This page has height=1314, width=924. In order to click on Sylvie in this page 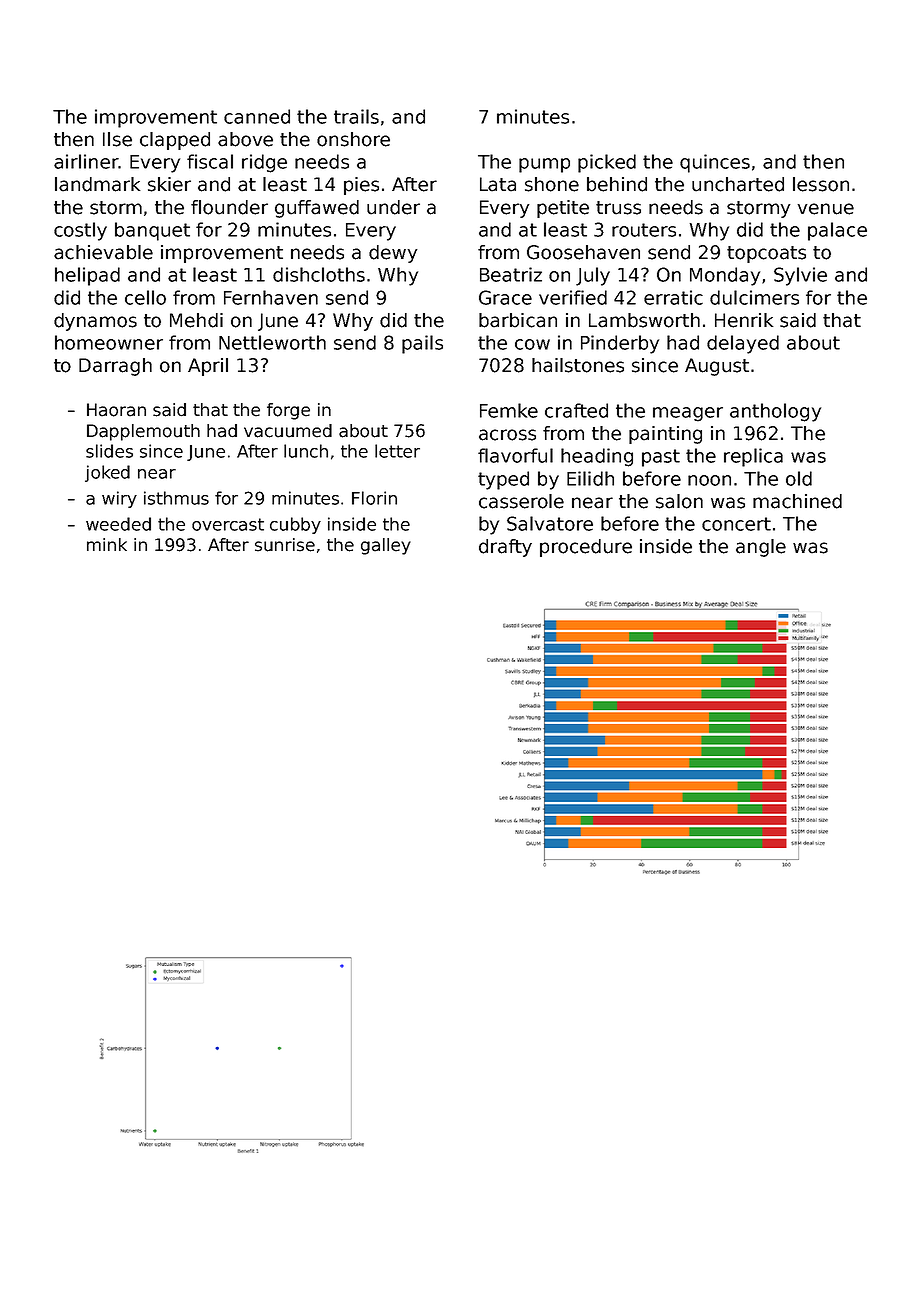, I will do `click(800, 276)`.
